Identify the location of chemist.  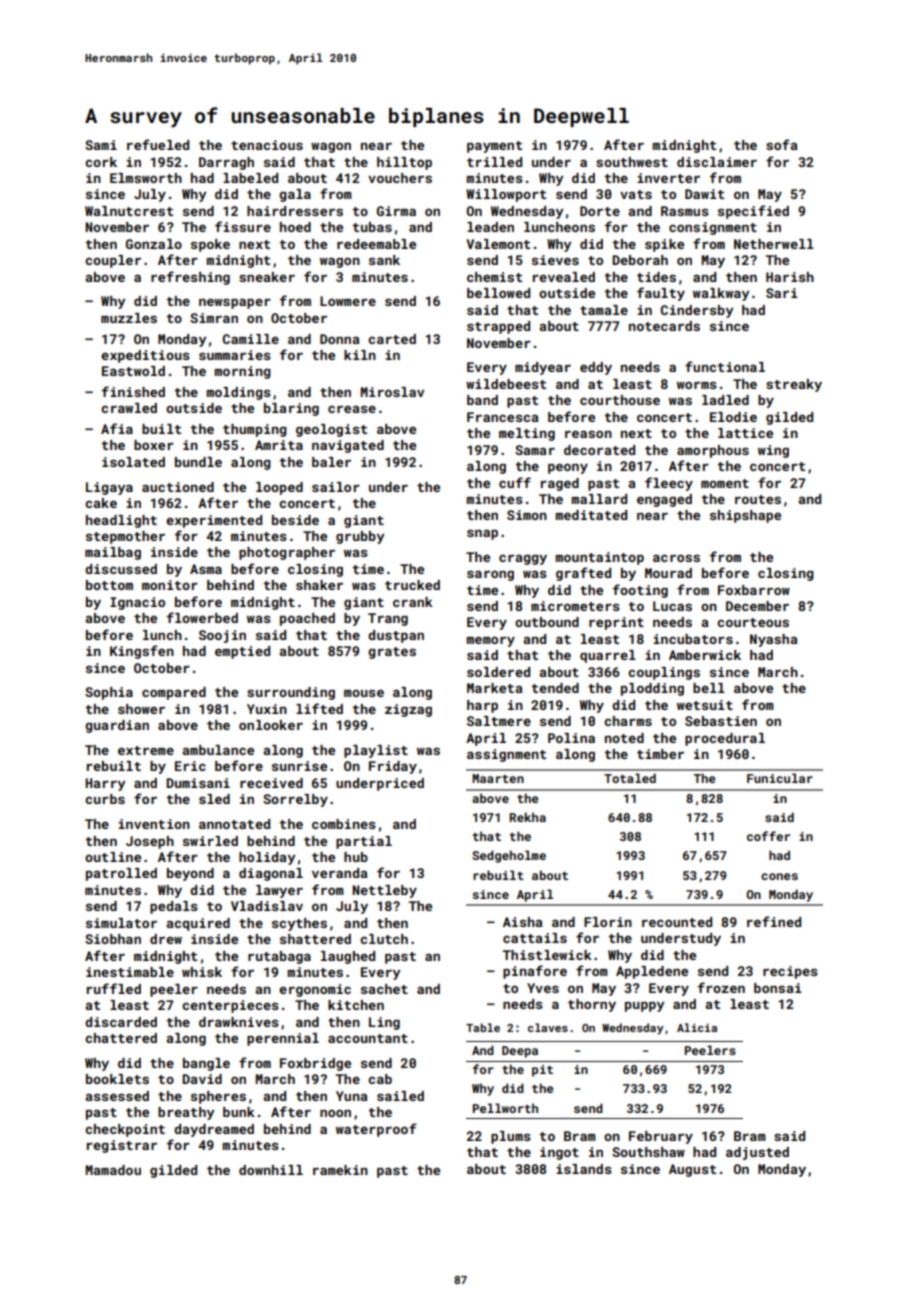
(494, 277).
